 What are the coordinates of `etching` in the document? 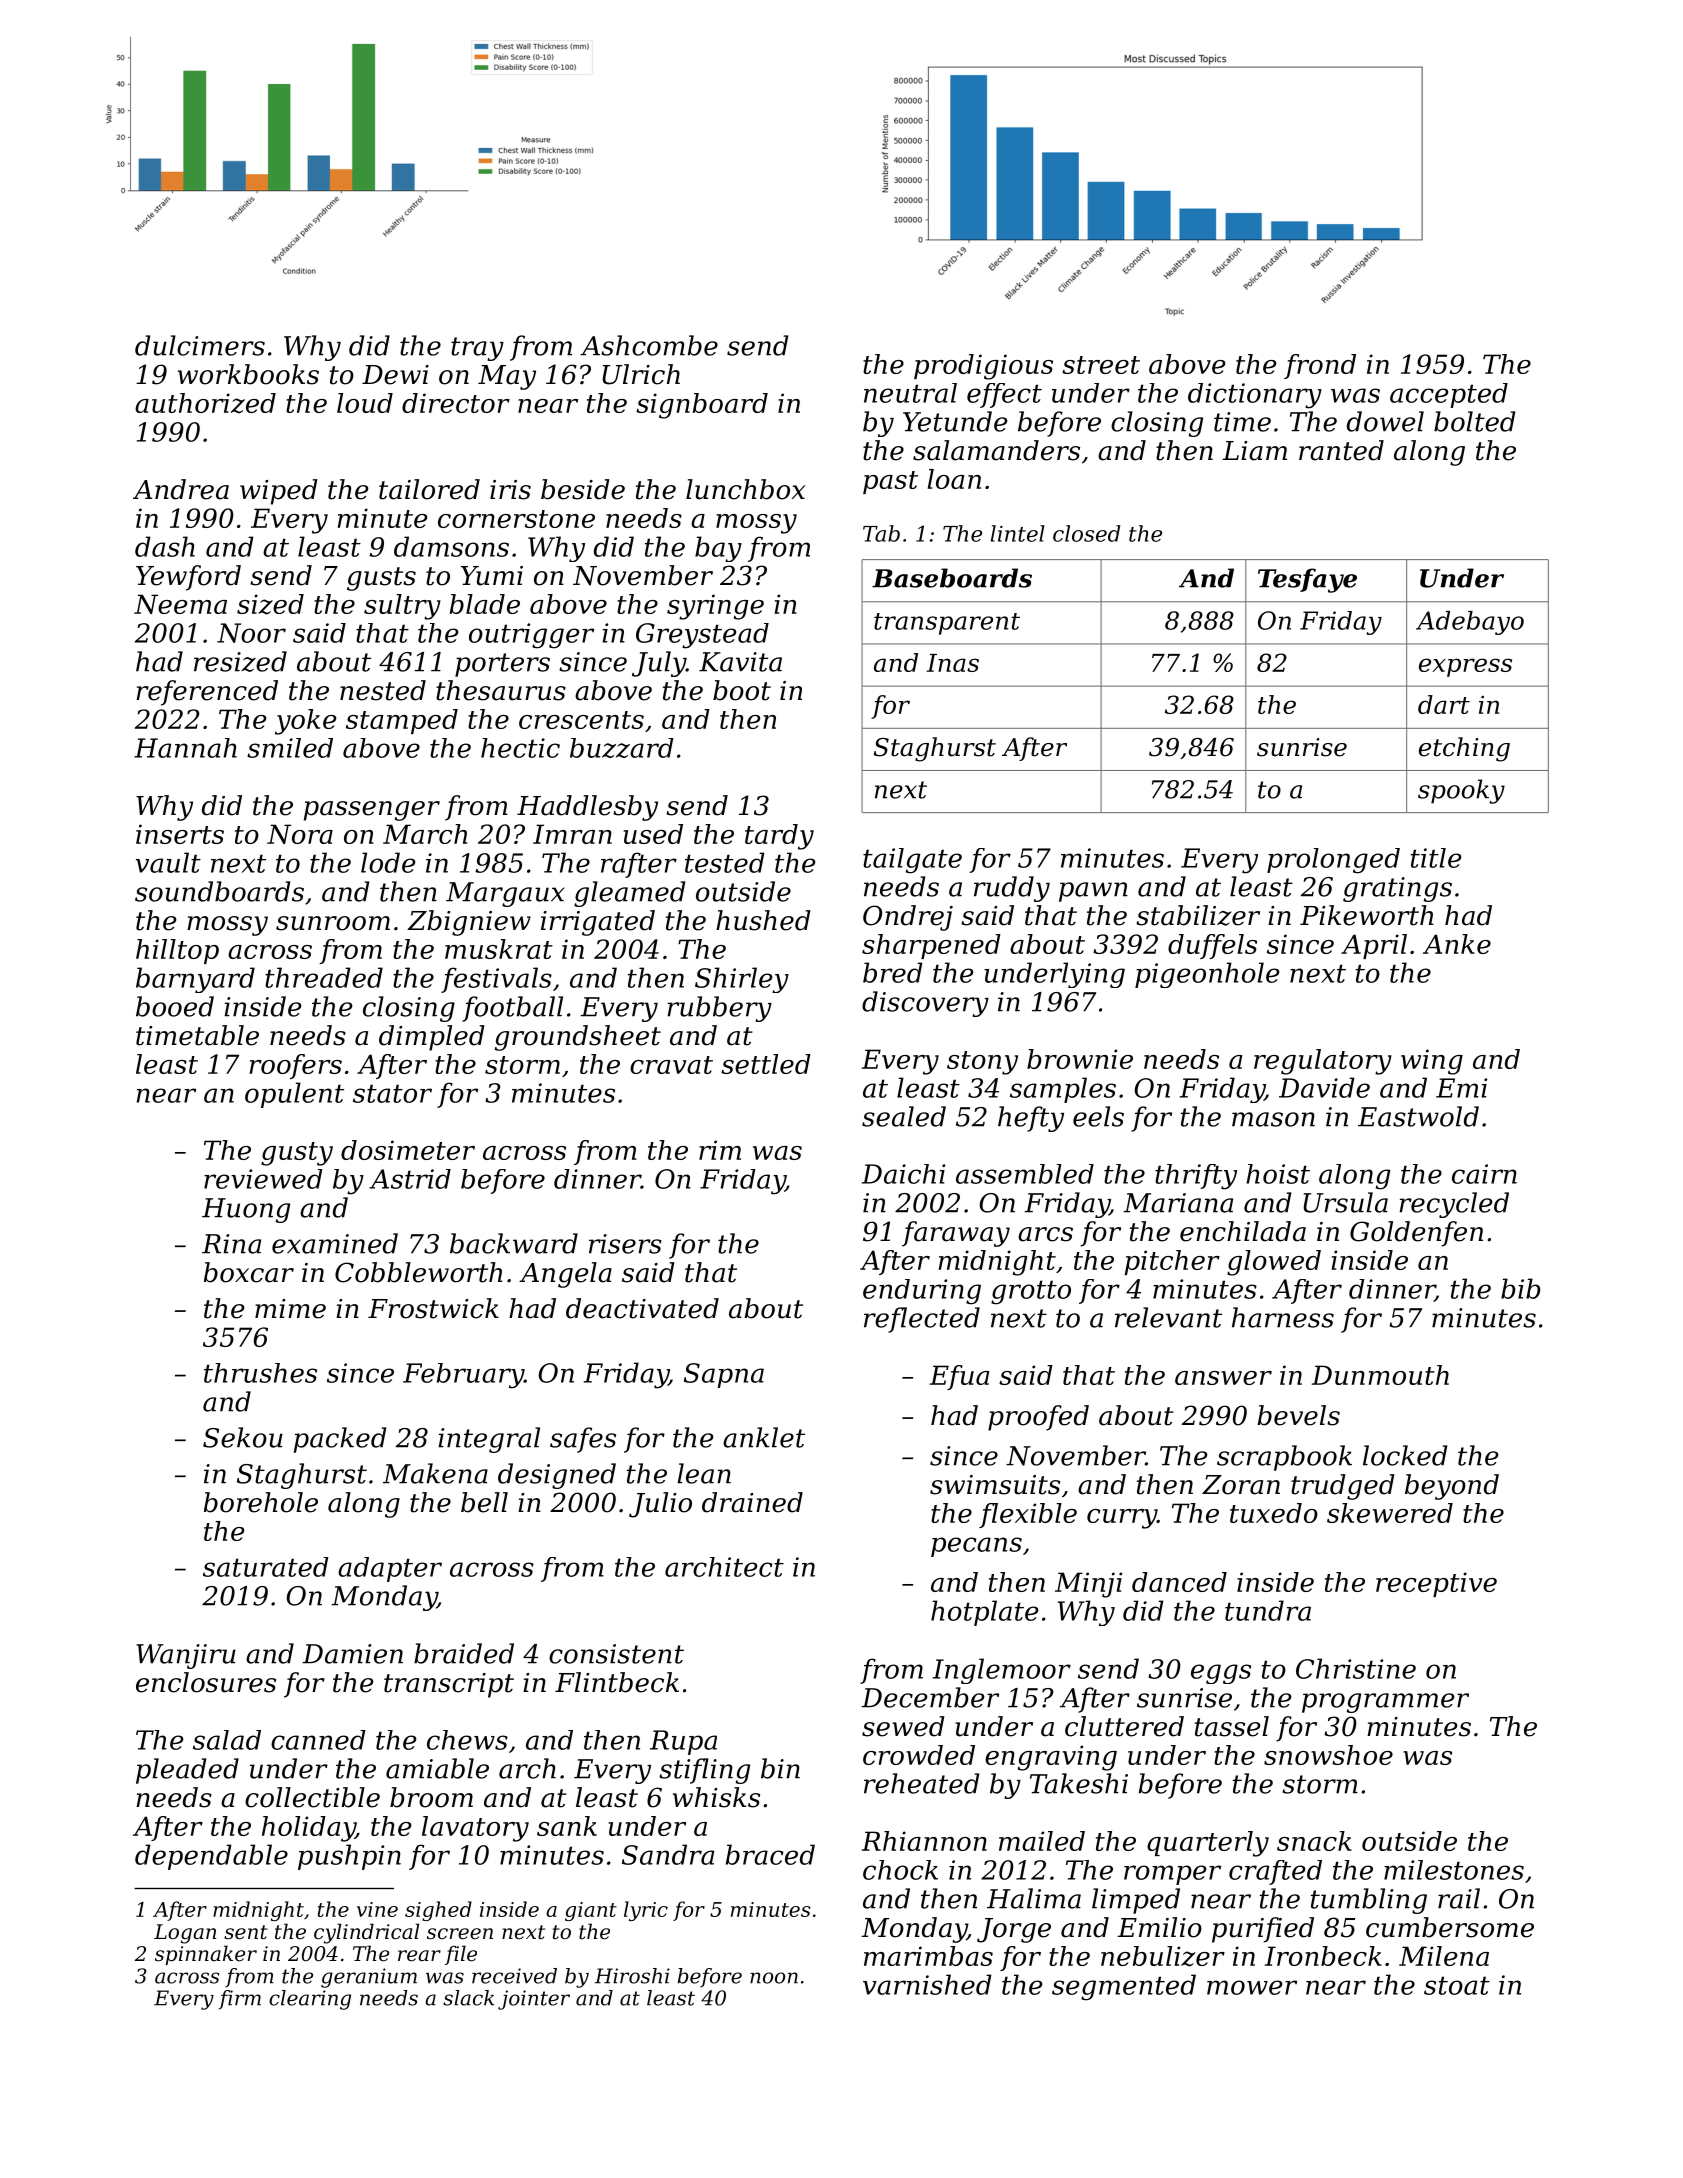 It's located at (1464, 749).
